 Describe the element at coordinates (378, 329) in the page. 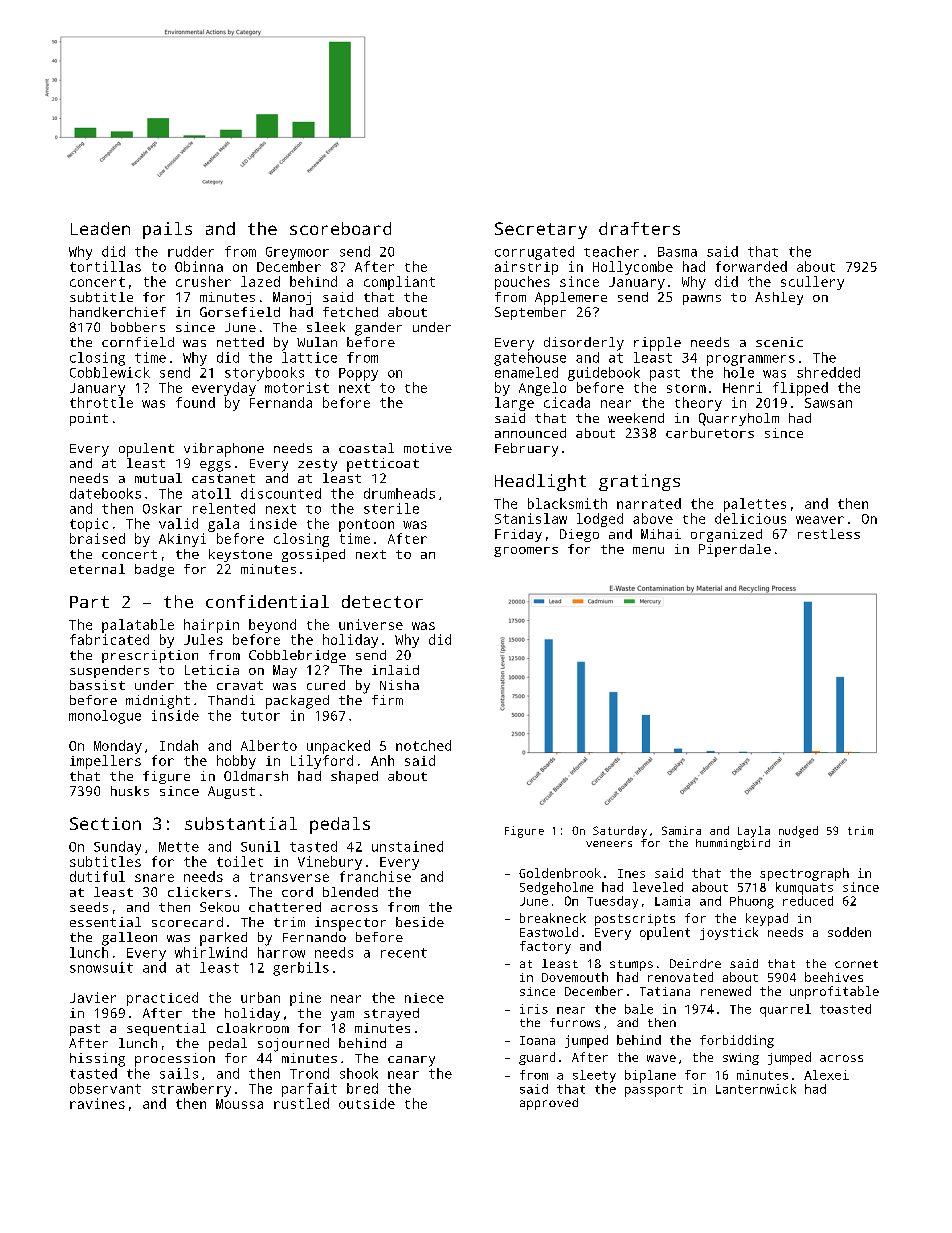

I see `gander` at that location.
